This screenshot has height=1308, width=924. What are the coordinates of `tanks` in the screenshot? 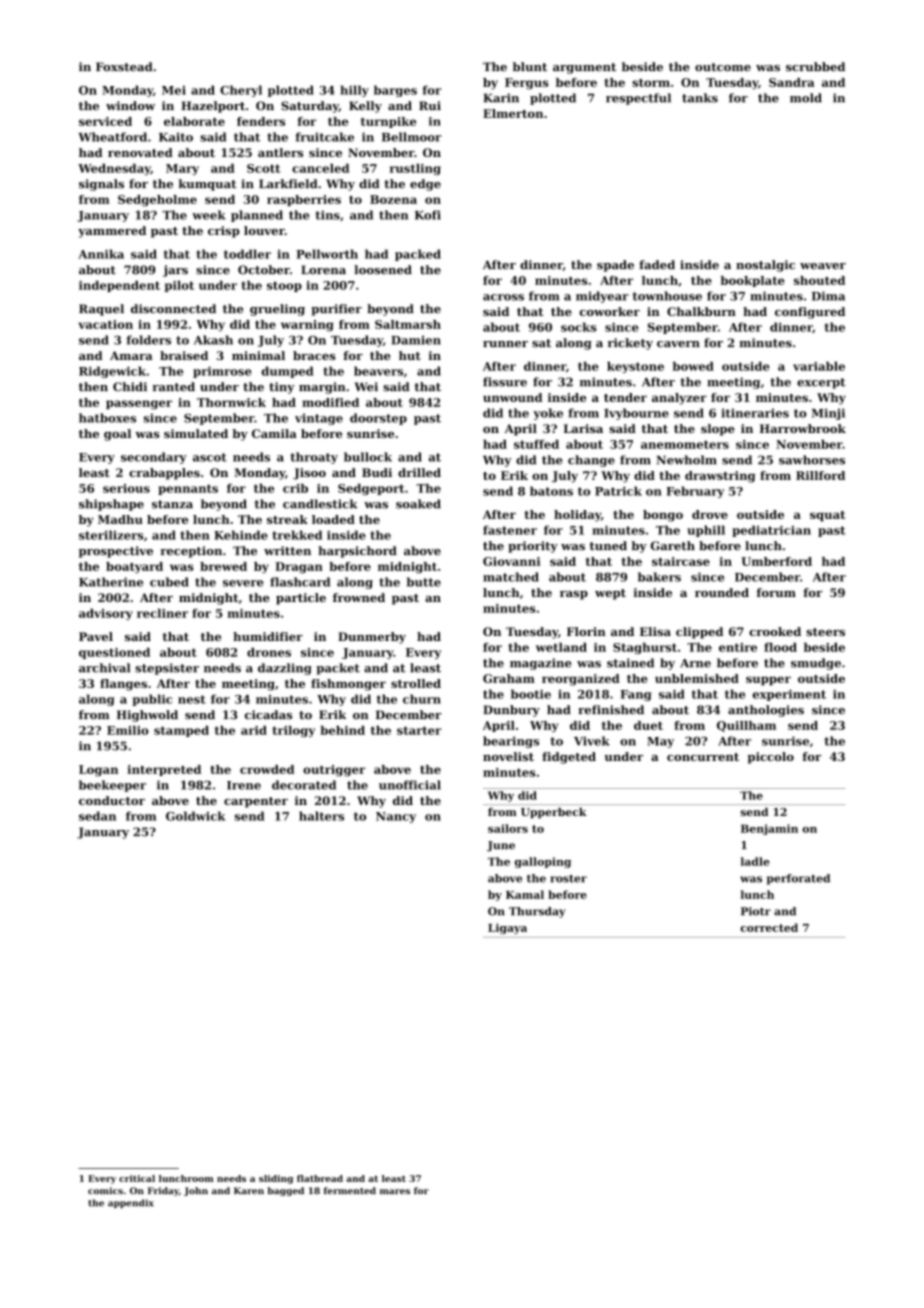 It's located at (700, 98).
